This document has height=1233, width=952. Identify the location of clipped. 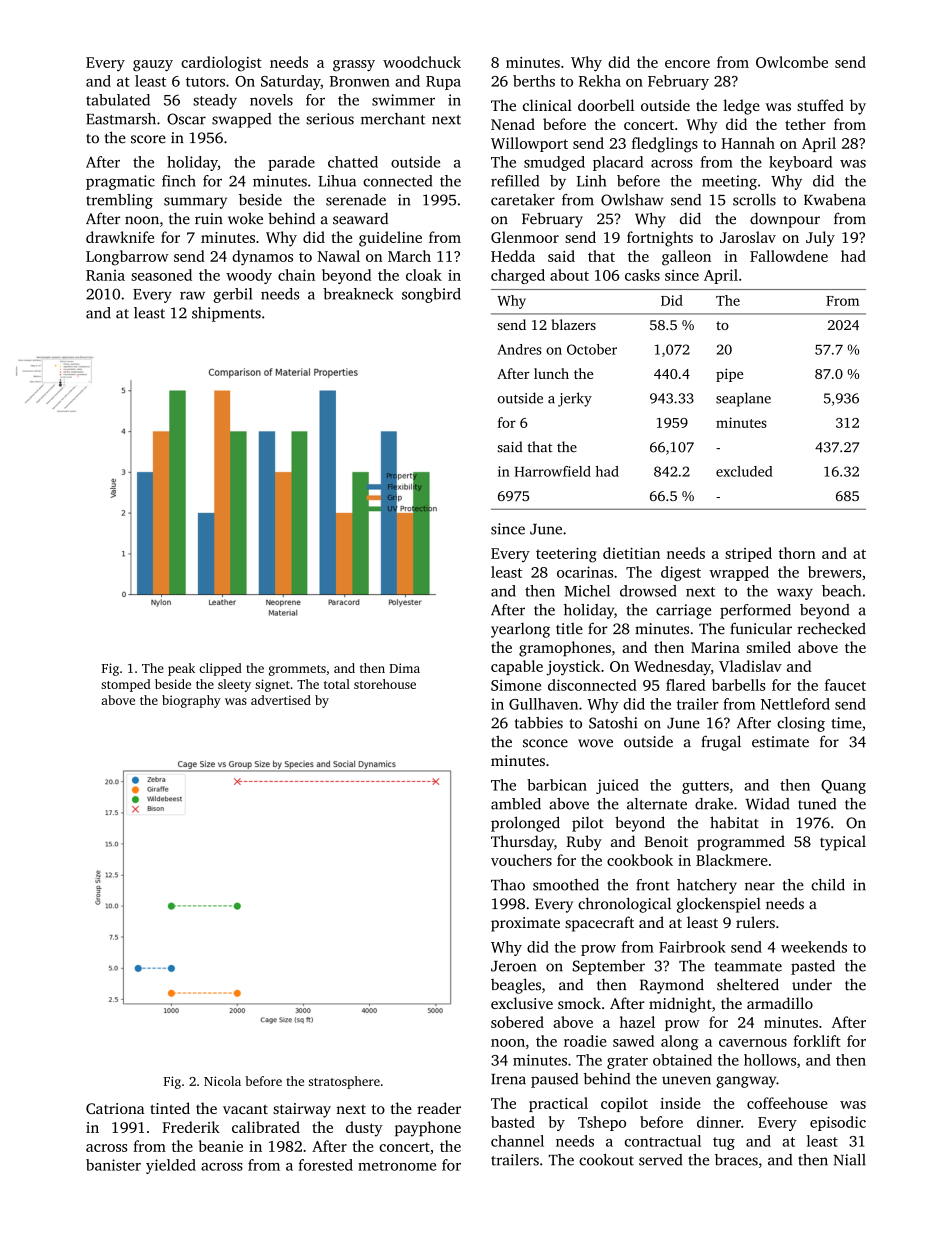
(220, 669).
